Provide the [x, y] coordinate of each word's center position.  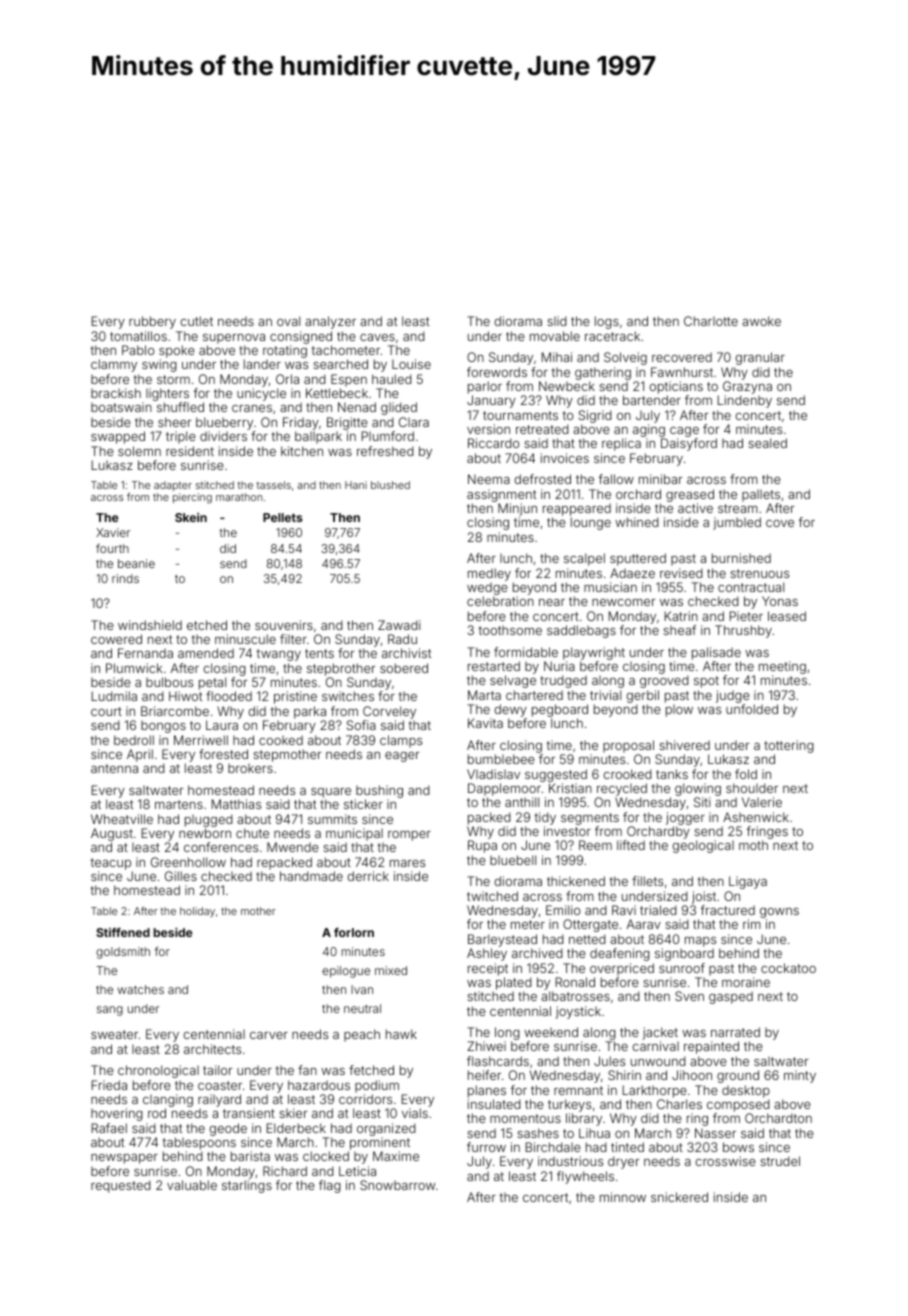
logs [607, 322]
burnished [741, 558]
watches [140, 989]
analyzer [330, 322]
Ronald [575, 982]
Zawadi [399, 625]
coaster [220, 1085]
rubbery [152, 322]
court [106, 711]
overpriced [622, 969]
